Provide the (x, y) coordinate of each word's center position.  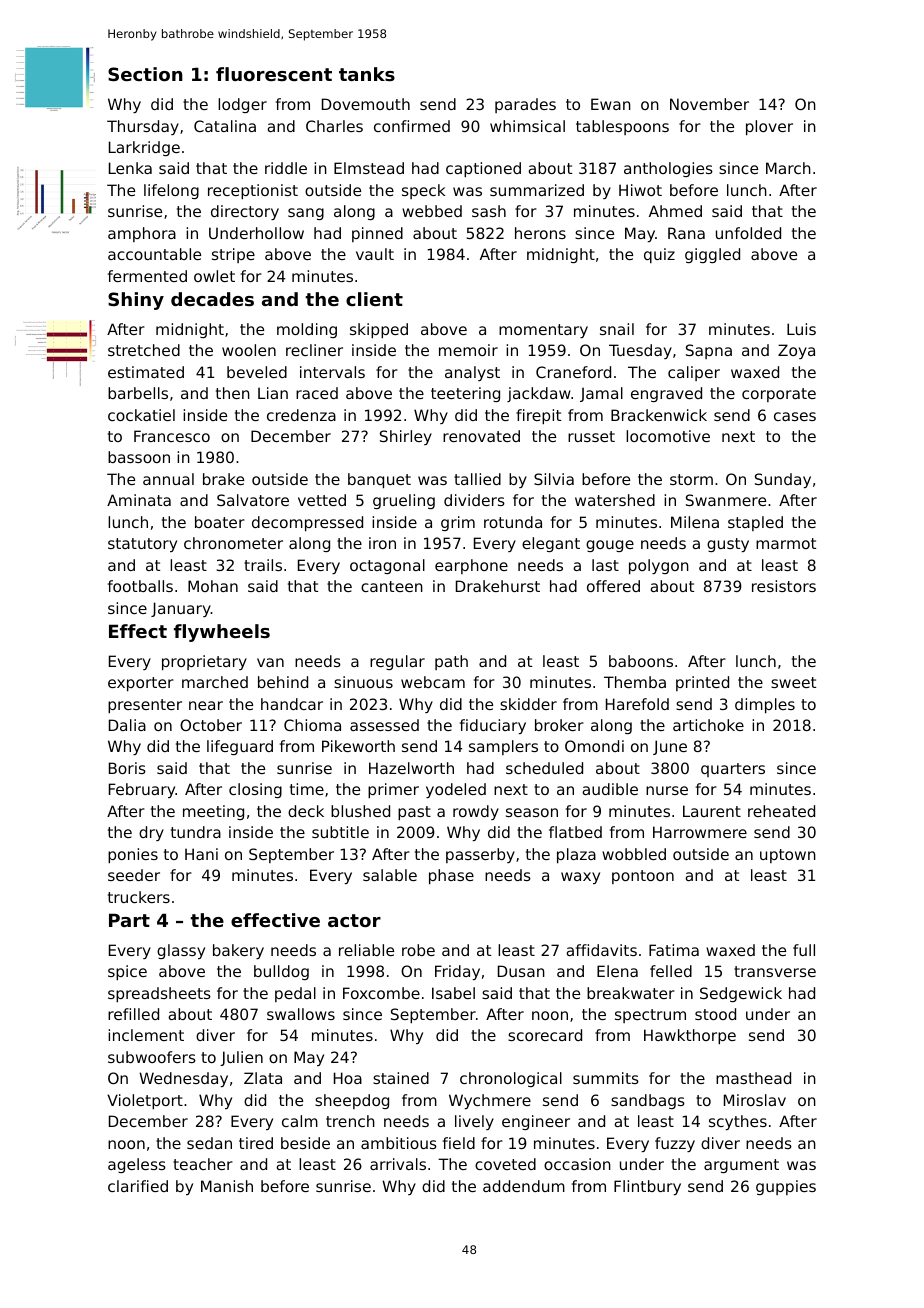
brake (223, 479)
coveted (505, 1164)
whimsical (527, 126)
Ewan (611, 104)
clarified (138, 1186)
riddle (286, 168)
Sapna (709, 351)
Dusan (521, 971)
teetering (465, 394)
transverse (775, 971)
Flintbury (647, 1187)
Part (129, 920)
